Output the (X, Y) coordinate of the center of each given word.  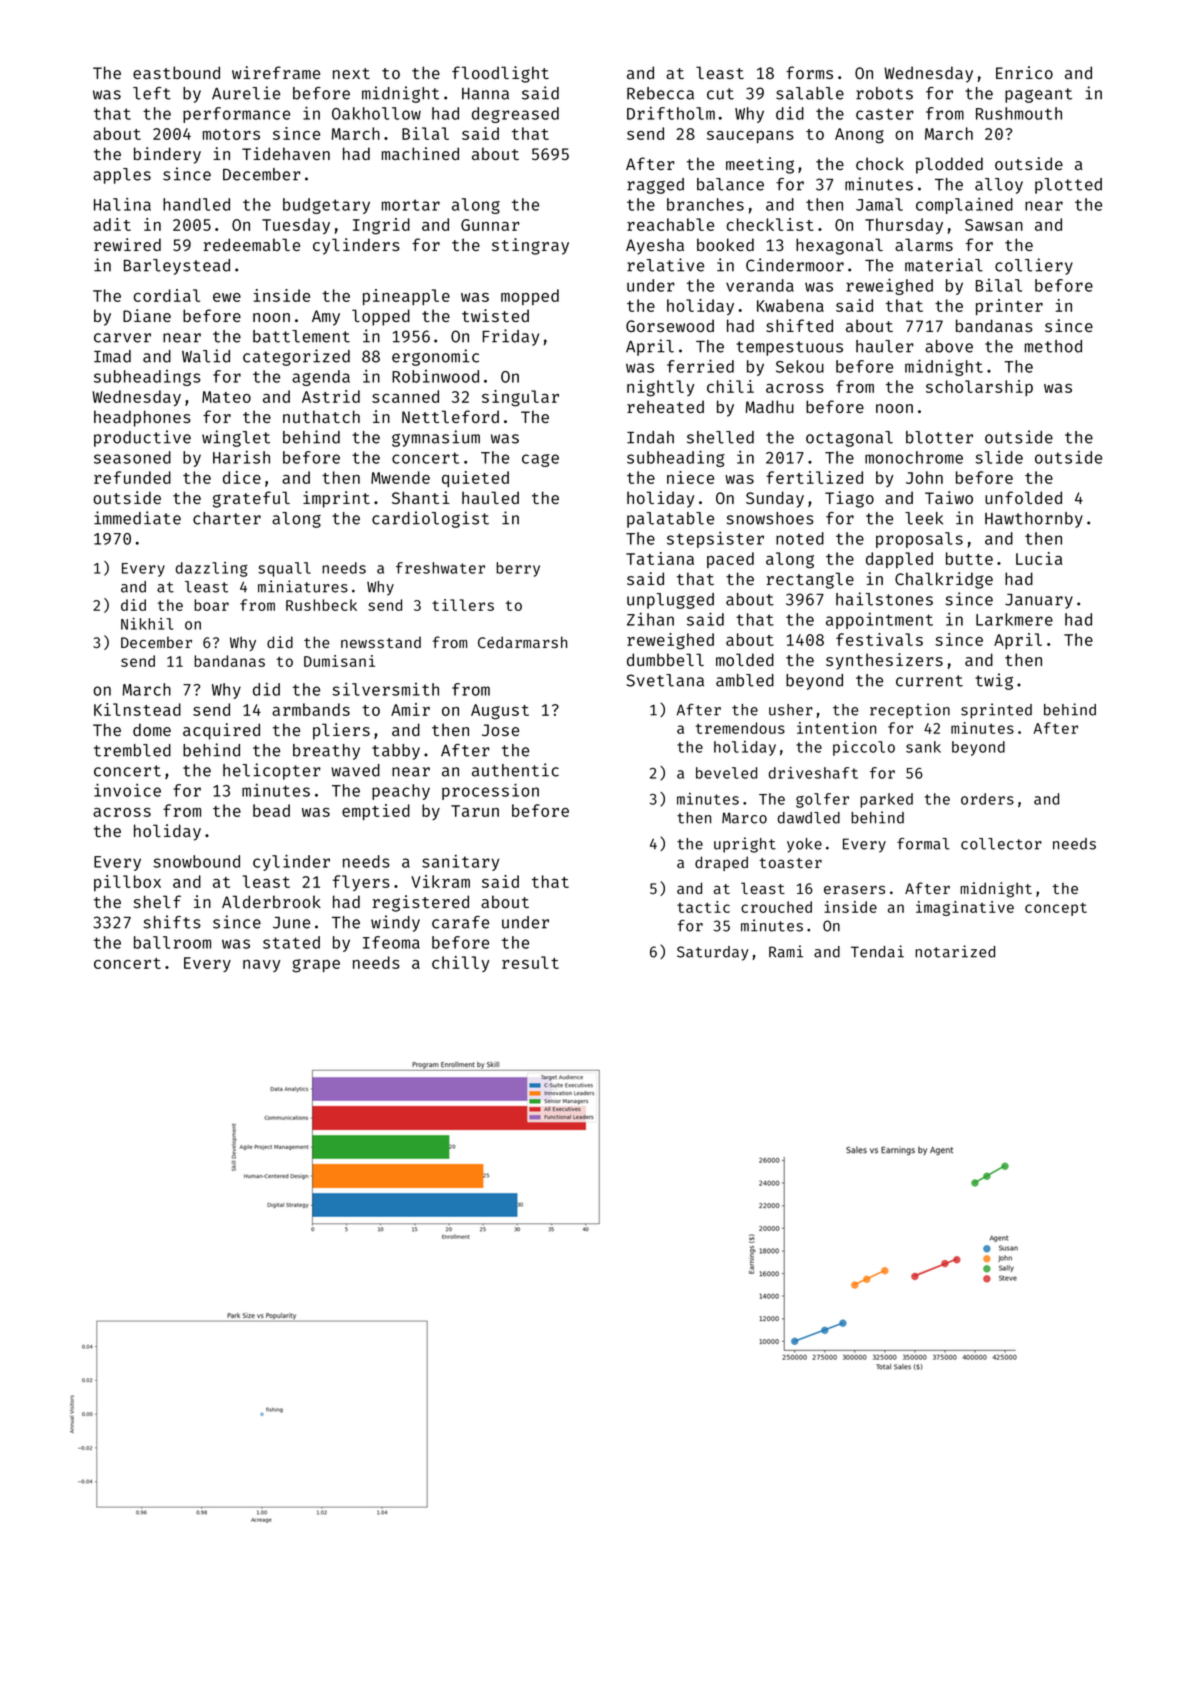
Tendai (877, 951)
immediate (137, 518)
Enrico (1024, 72)
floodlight (500, 74)
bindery (167, 155)
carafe (460, 922)
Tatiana (660, 558)
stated (291, 942)
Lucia (1039, 558)
